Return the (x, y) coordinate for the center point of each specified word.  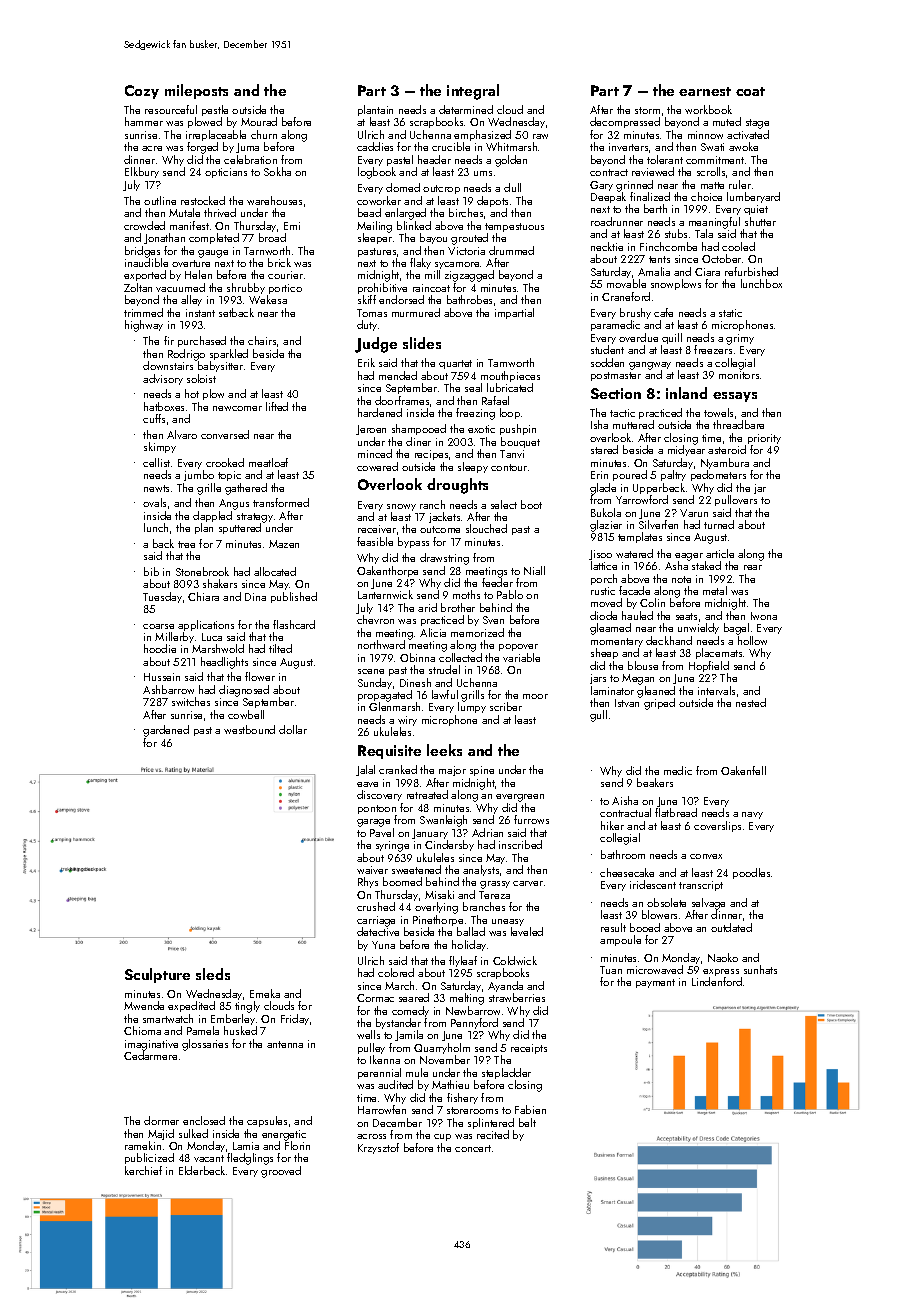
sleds (213, 974)
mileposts (196, 91)
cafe (663, 312)
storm (647, 110)
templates (640, 537)
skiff (367, 299)
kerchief (143, 1170)
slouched (486, 528)
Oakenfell (743, 770)
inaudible (146, 262)
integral (473, 92)
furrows (531, 819)
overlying (436, 908)
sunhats (760, 969)
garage (373, 823)
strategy (255, 518)
